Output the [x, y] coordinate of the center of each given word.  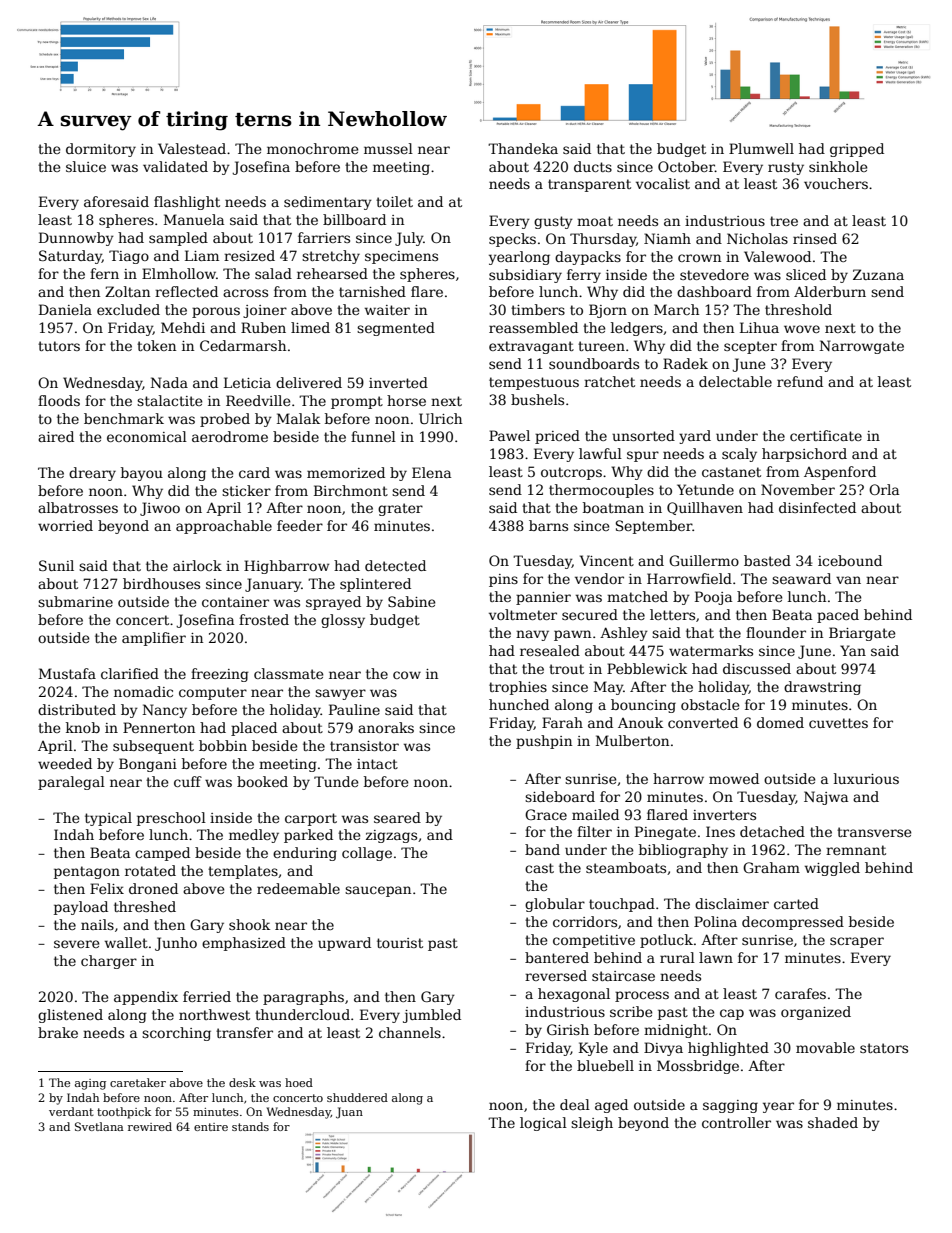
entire [211, 1127]
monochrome [313, 148]
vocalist [663, 183]
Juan [349, 1113]
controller [736, 1122]
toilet [394, 201]
